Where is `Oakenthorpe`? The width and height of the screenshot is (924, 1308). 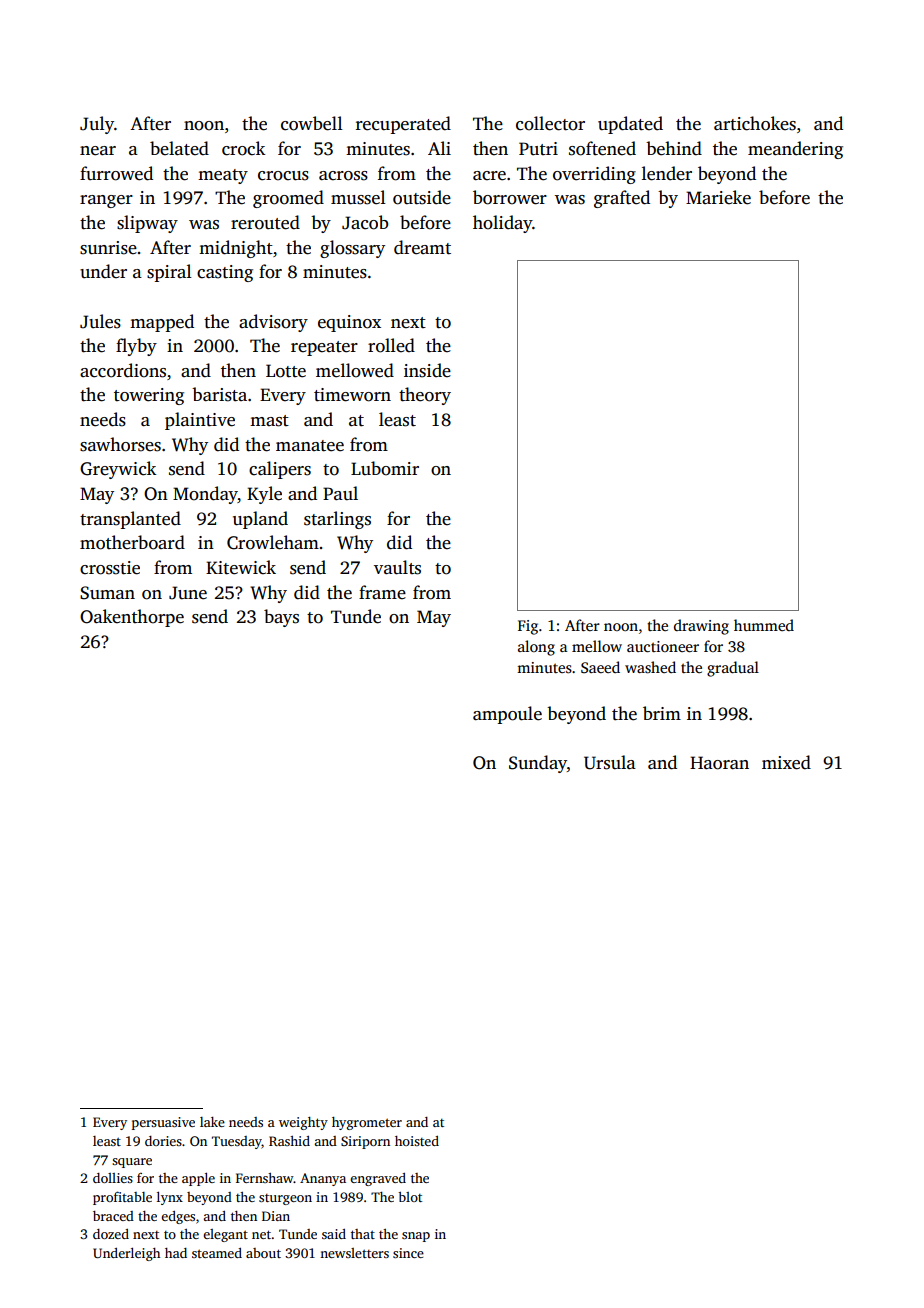 Oakenthorpe is located at coordinates (132, 618).
